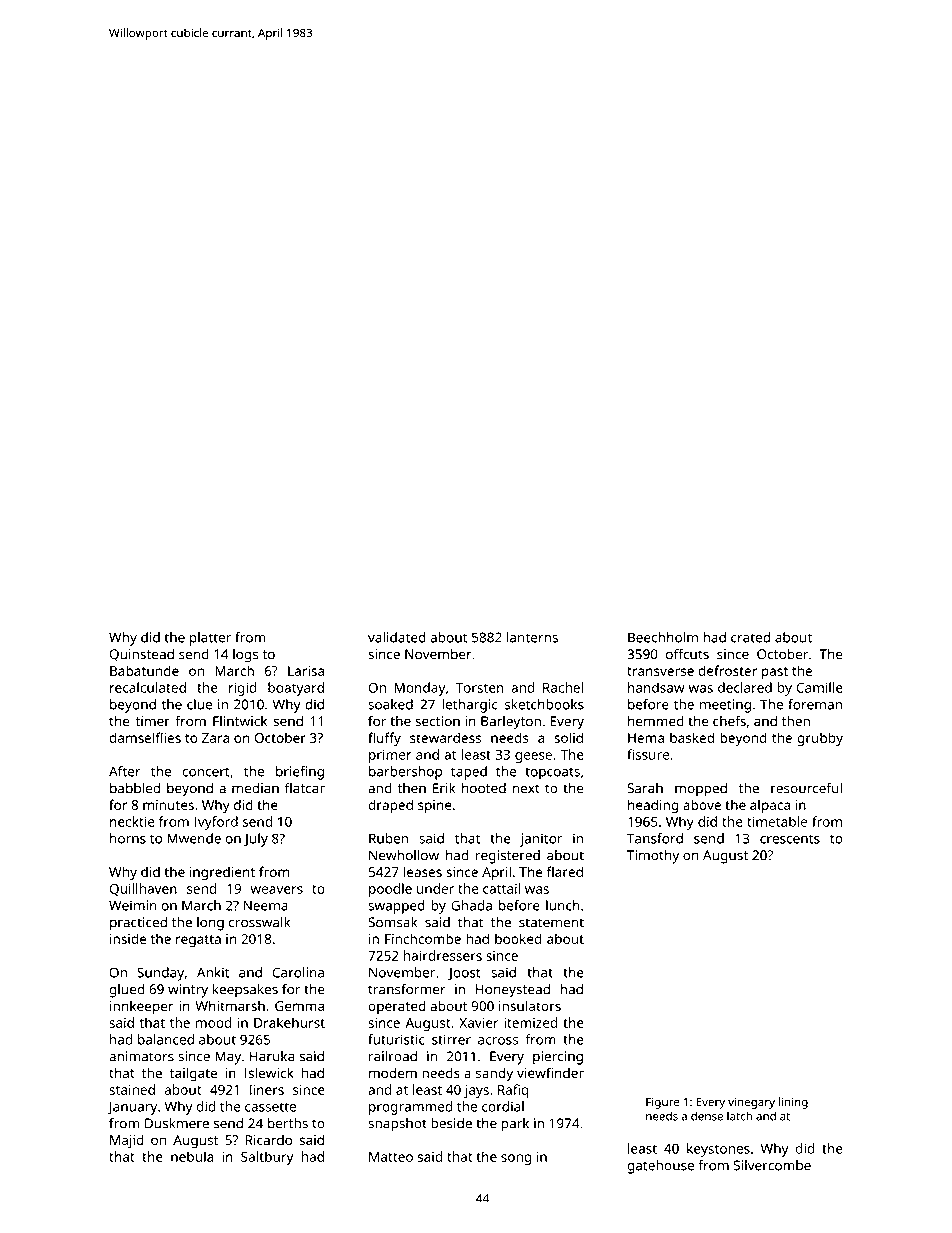 Image resolution: width=952 pixels, height=1233 pixels. Describe the element at coordinates (210, 639) in the screenshot. I see `platter` at that location.
